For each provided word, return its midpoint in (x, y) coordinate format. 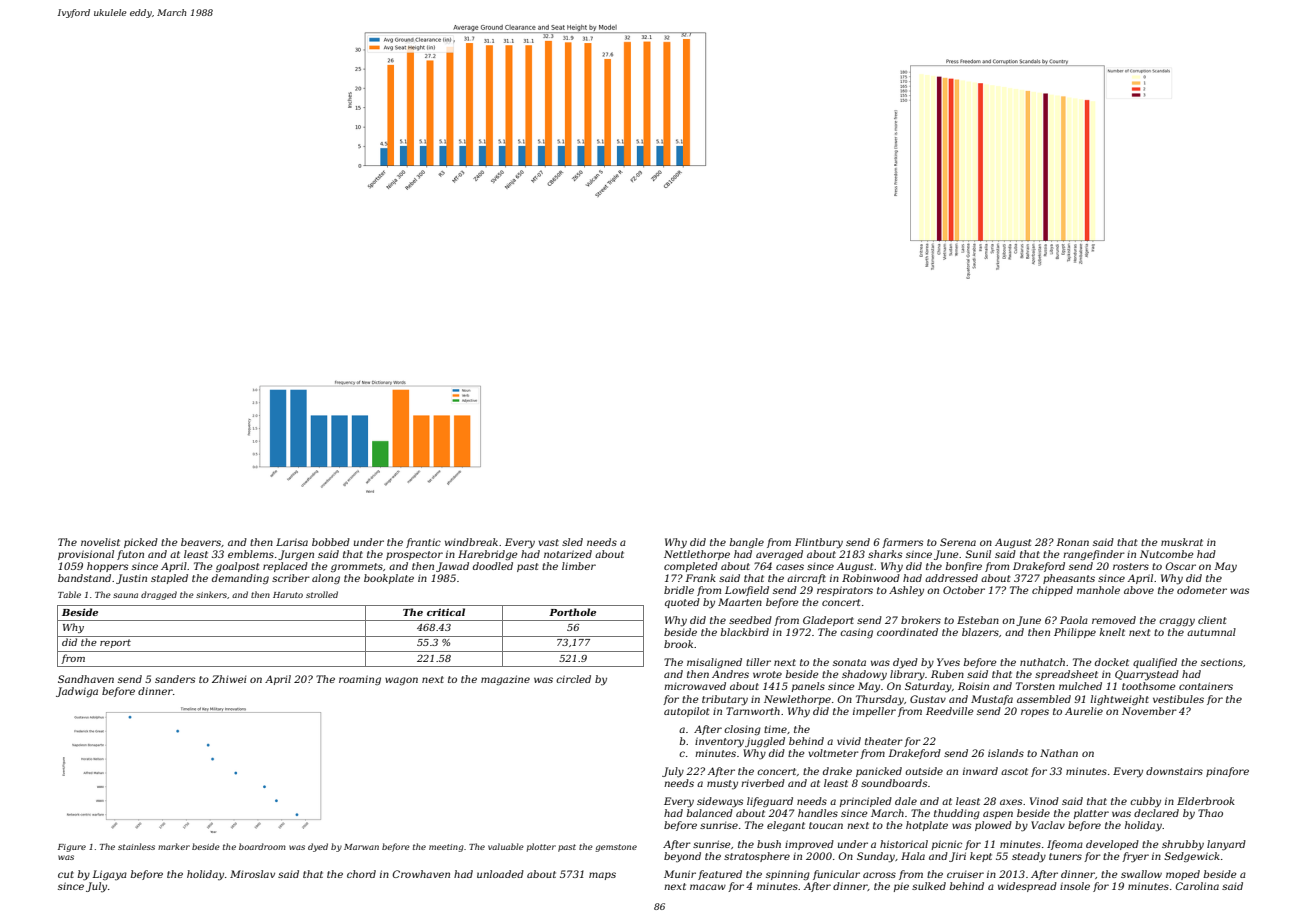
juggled (765, 742)
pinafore (1227, 772)
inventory (719, 742)
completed (691, 567)
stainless (136, 846)
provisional (86, 555)
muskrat (1182, 542)
